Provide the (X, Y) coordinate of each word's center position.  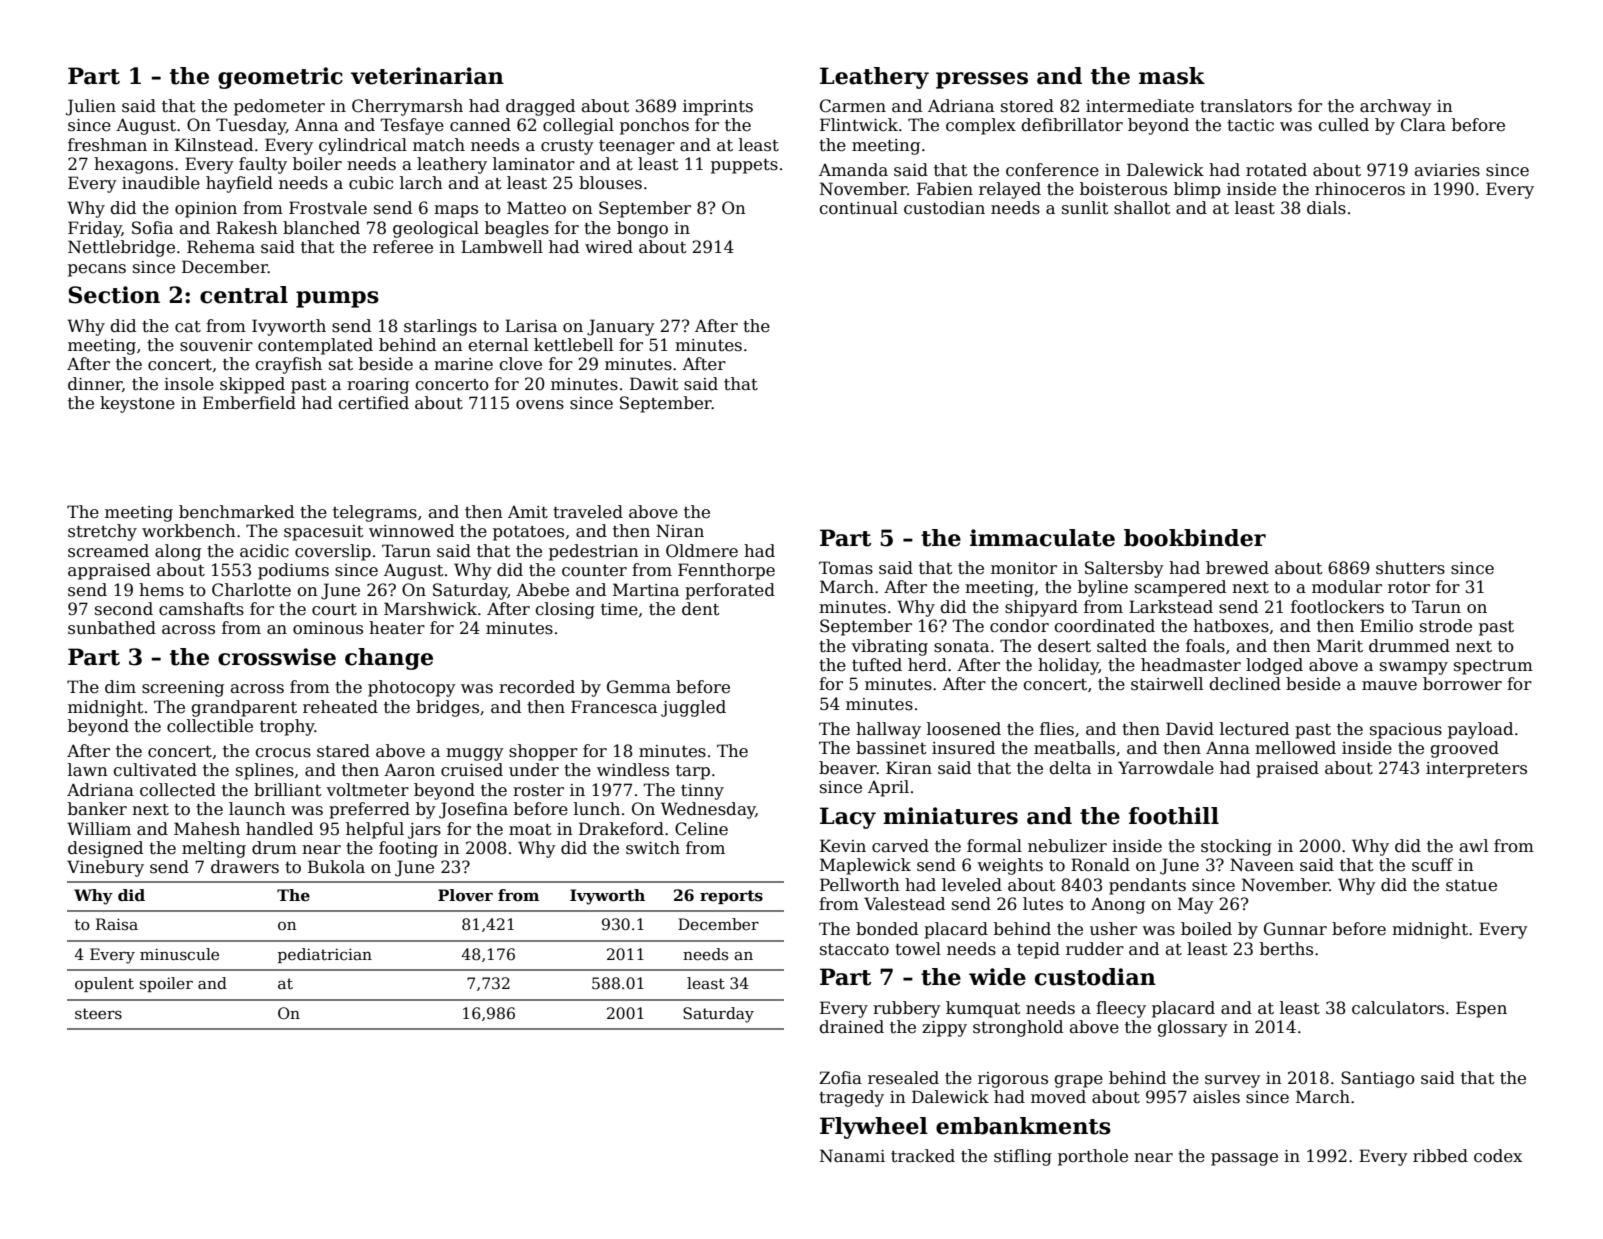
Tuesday (251, 126)
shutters (1410, 568)
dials (1326, 208)
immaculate (1042, 538)
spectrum (1493, 667)
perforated (730, 591)
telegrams (375, 513)
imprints (718, 108)
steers (98, 1014)
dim (120, 686)
